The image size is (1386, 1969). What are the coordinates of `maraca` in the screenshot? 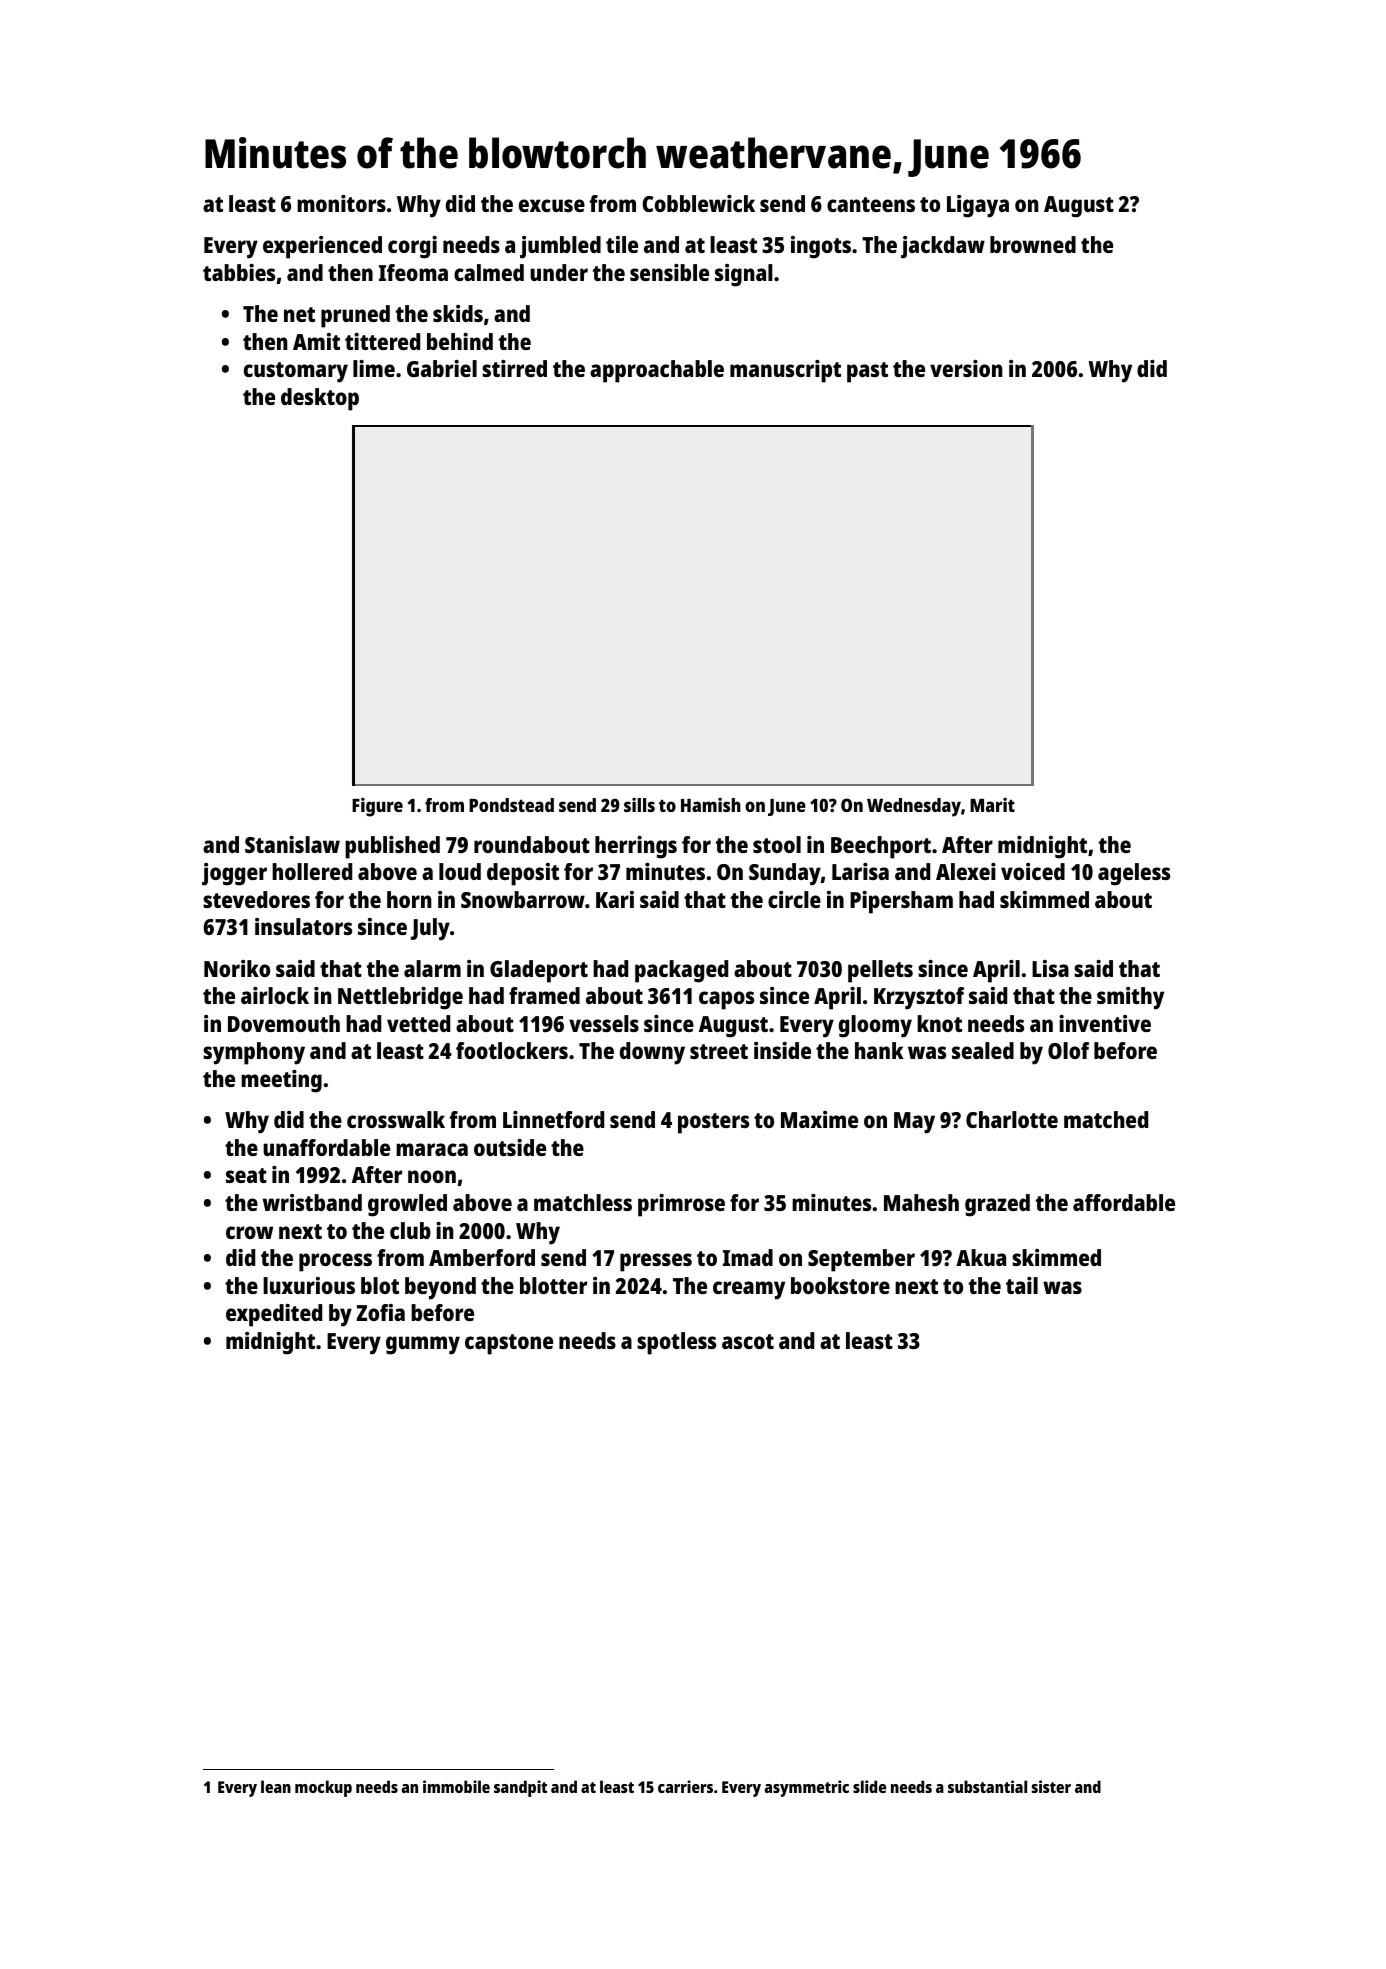 It's located at (432, 1149).
